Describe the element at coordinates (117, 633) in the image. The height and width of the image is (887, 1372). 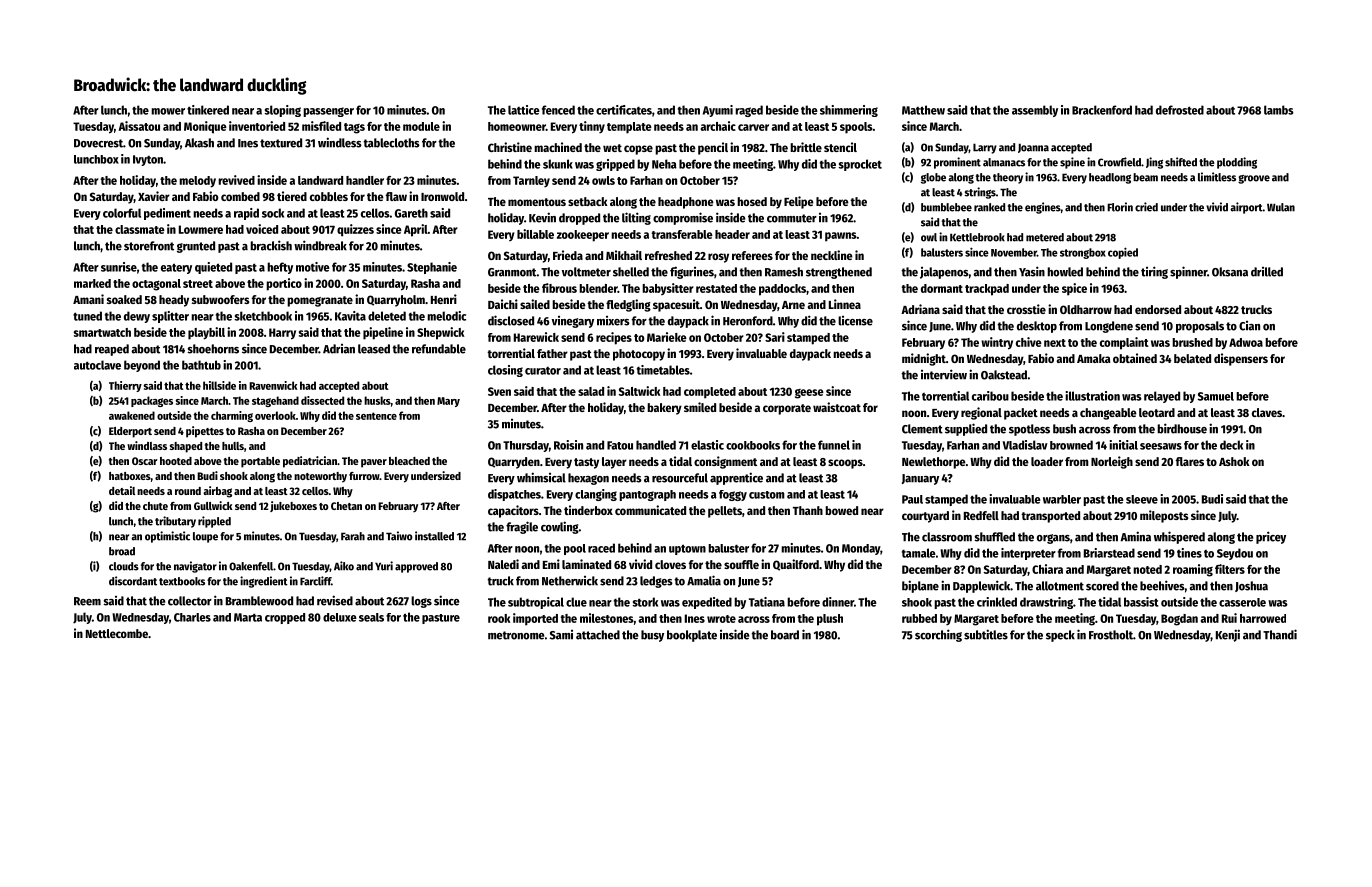
I see `Nettlecombe` at that location.
